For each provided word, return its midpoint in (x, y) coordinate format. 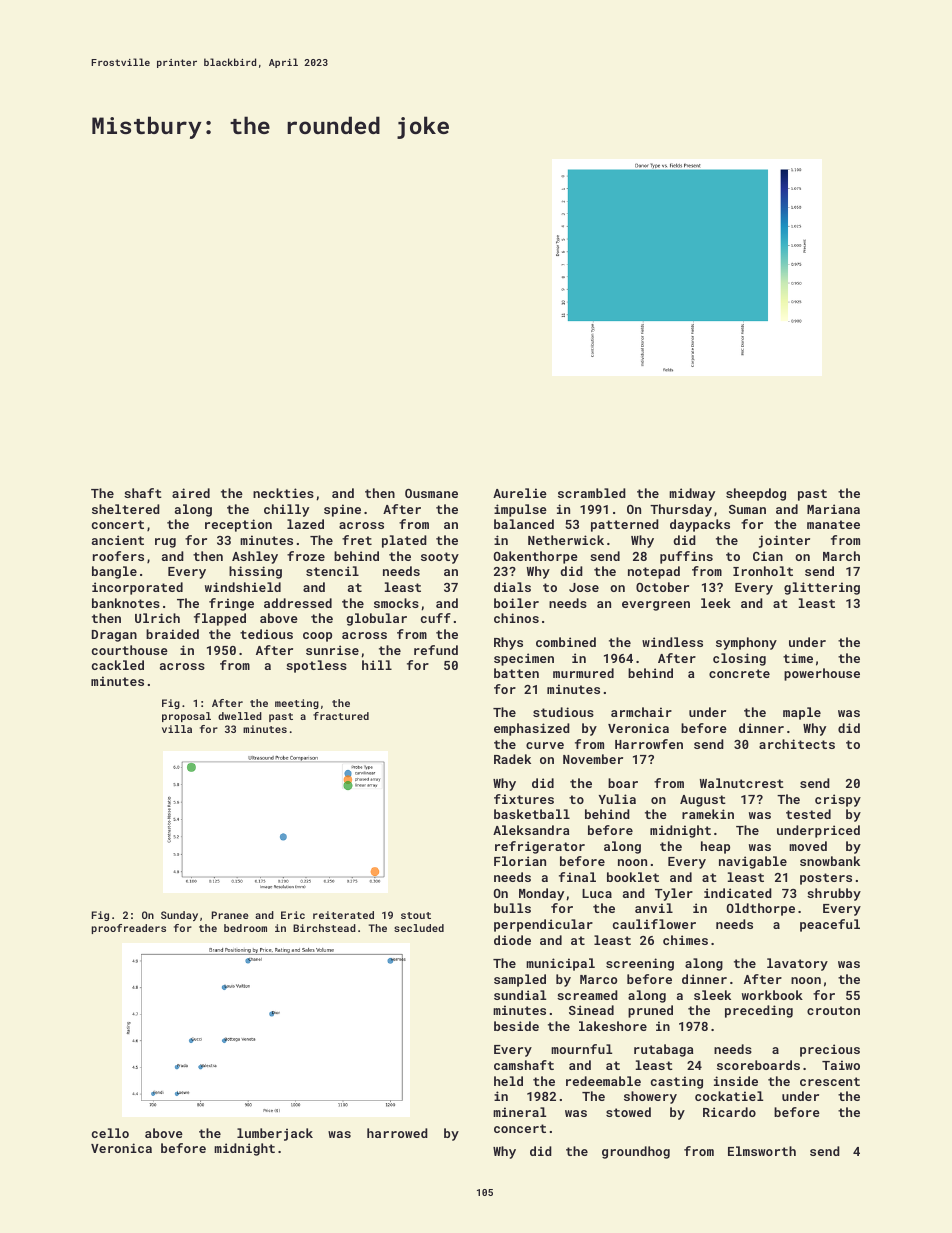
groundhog (636, 1152)
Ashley (255, 557)
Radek (512, 759)
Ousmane (431, 493)
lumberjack (275, 1134)
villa (177, 729)
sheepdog (756, 494)
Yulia (617, 799)
